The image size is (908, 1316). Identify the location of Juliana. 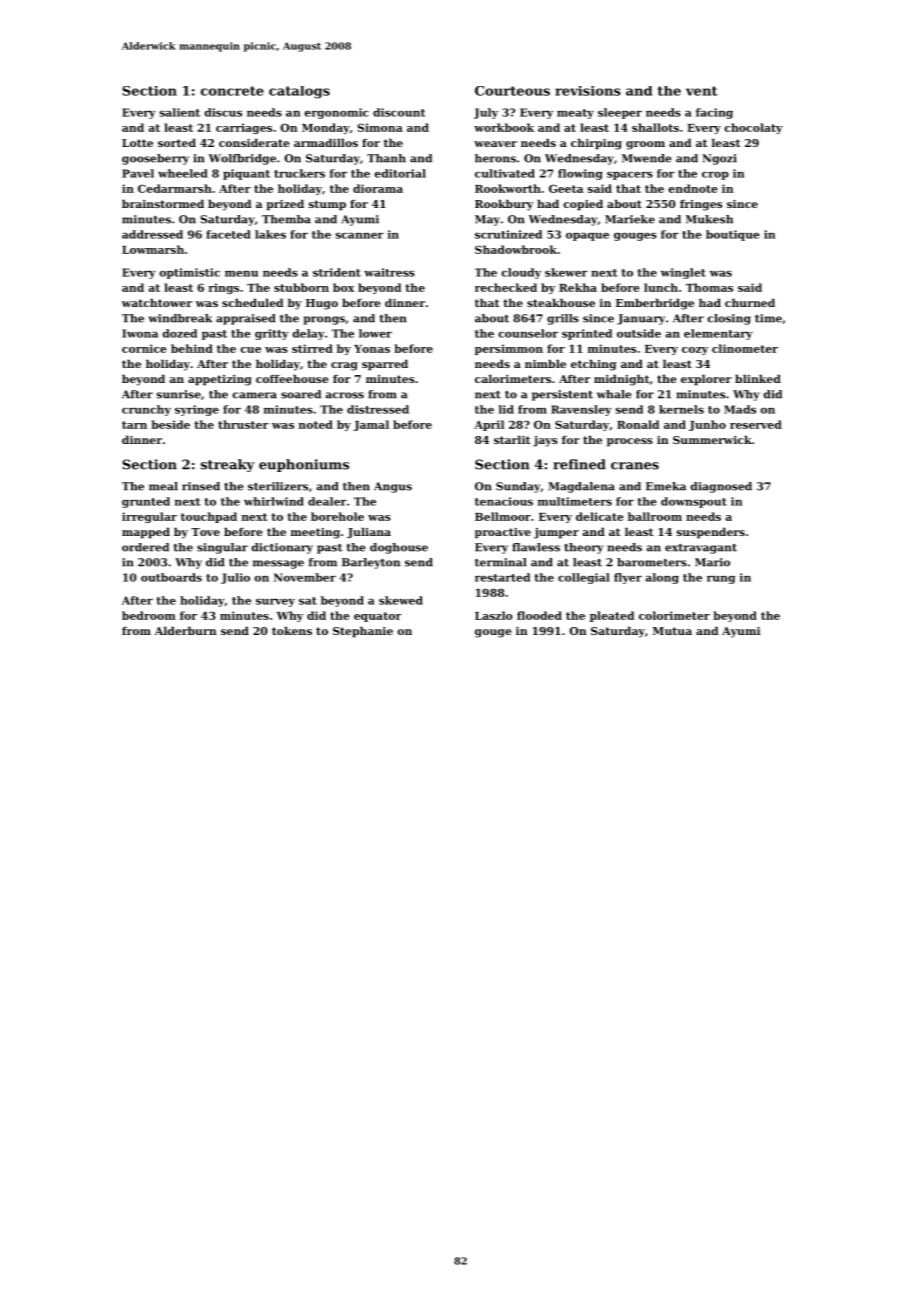
(369, 532).
